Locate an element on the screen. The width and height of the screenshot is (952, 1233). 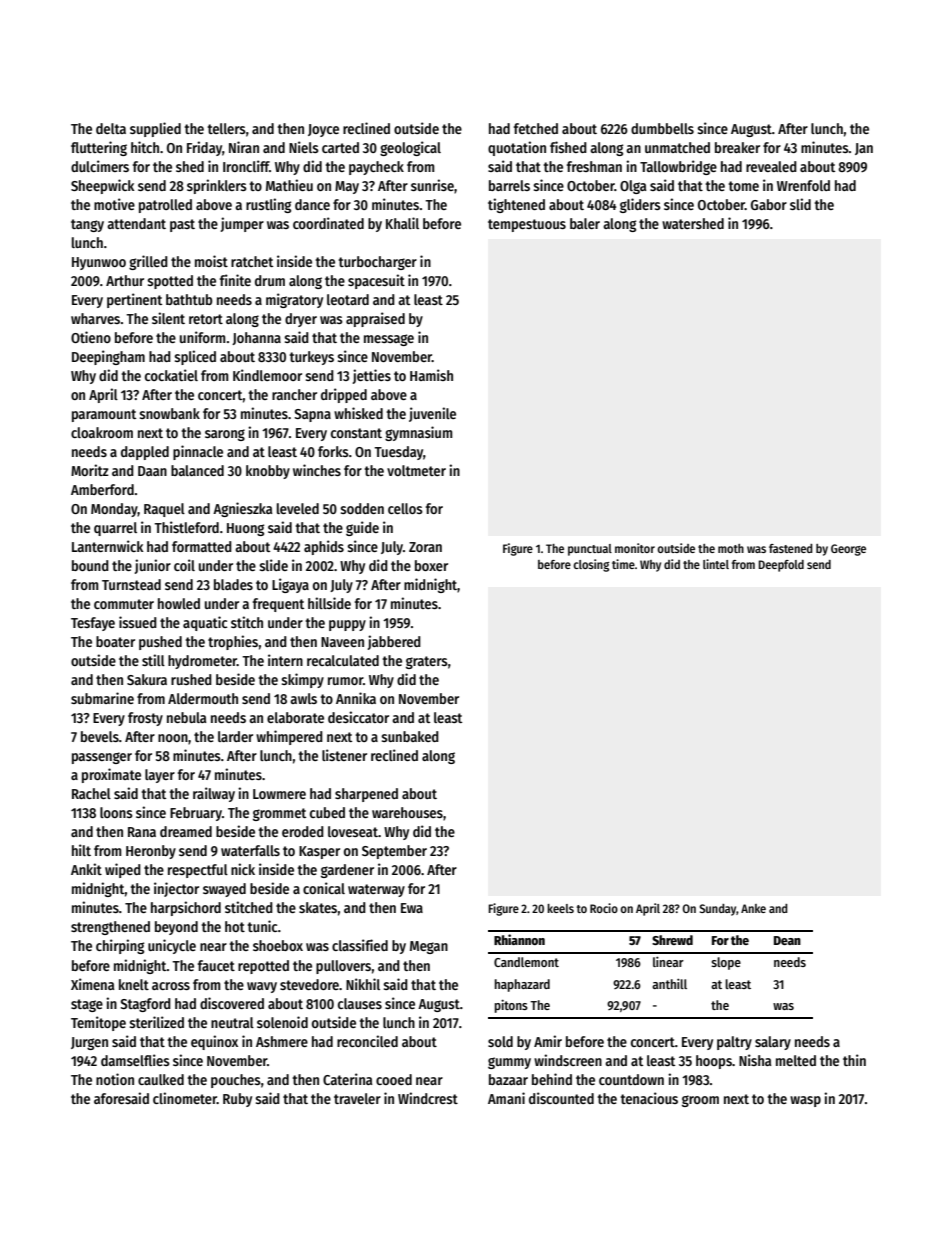
past is located at coordinates (182, 225).
